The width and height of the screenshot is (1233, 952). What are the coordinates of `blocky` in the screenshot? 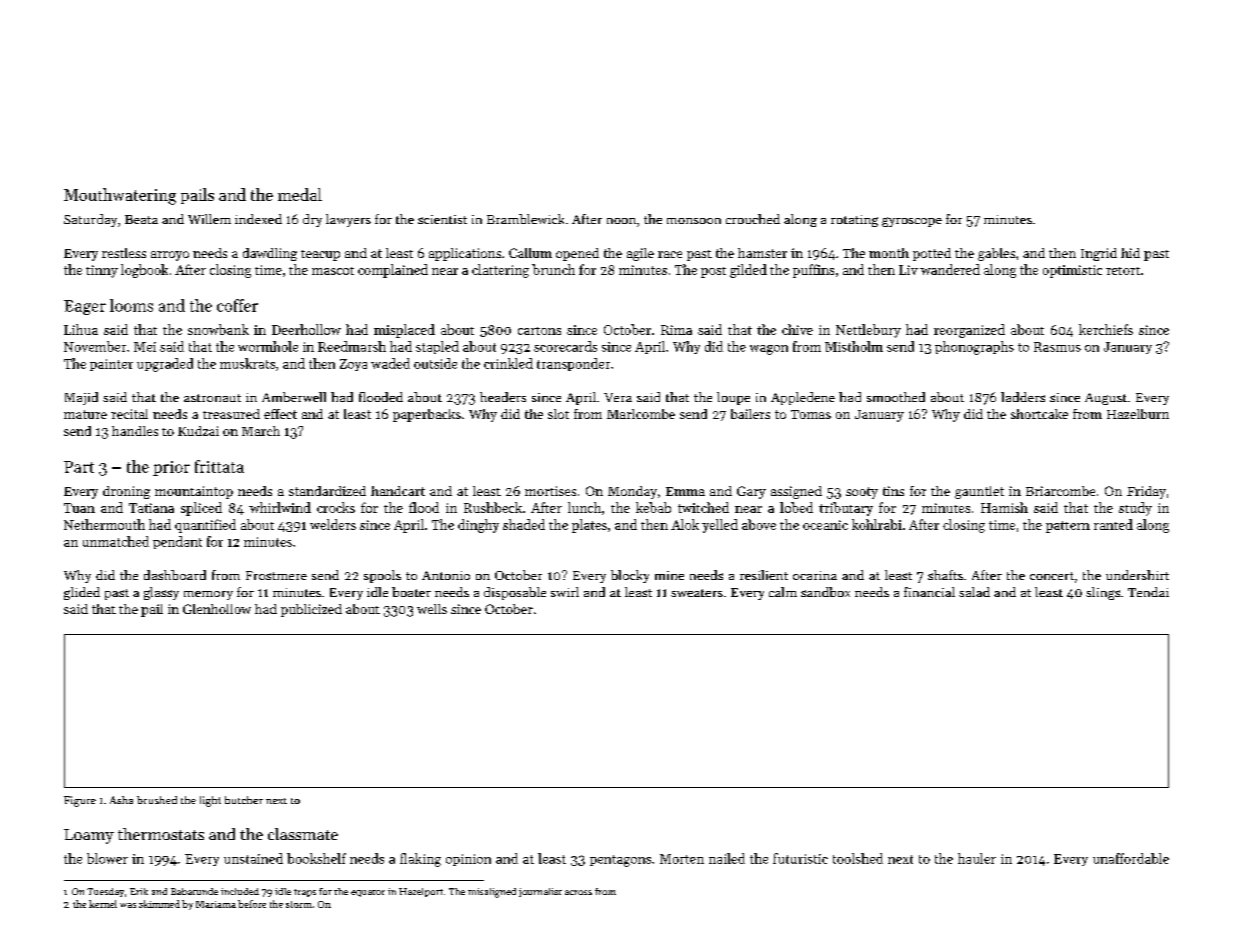 It's located at (630, 576).
